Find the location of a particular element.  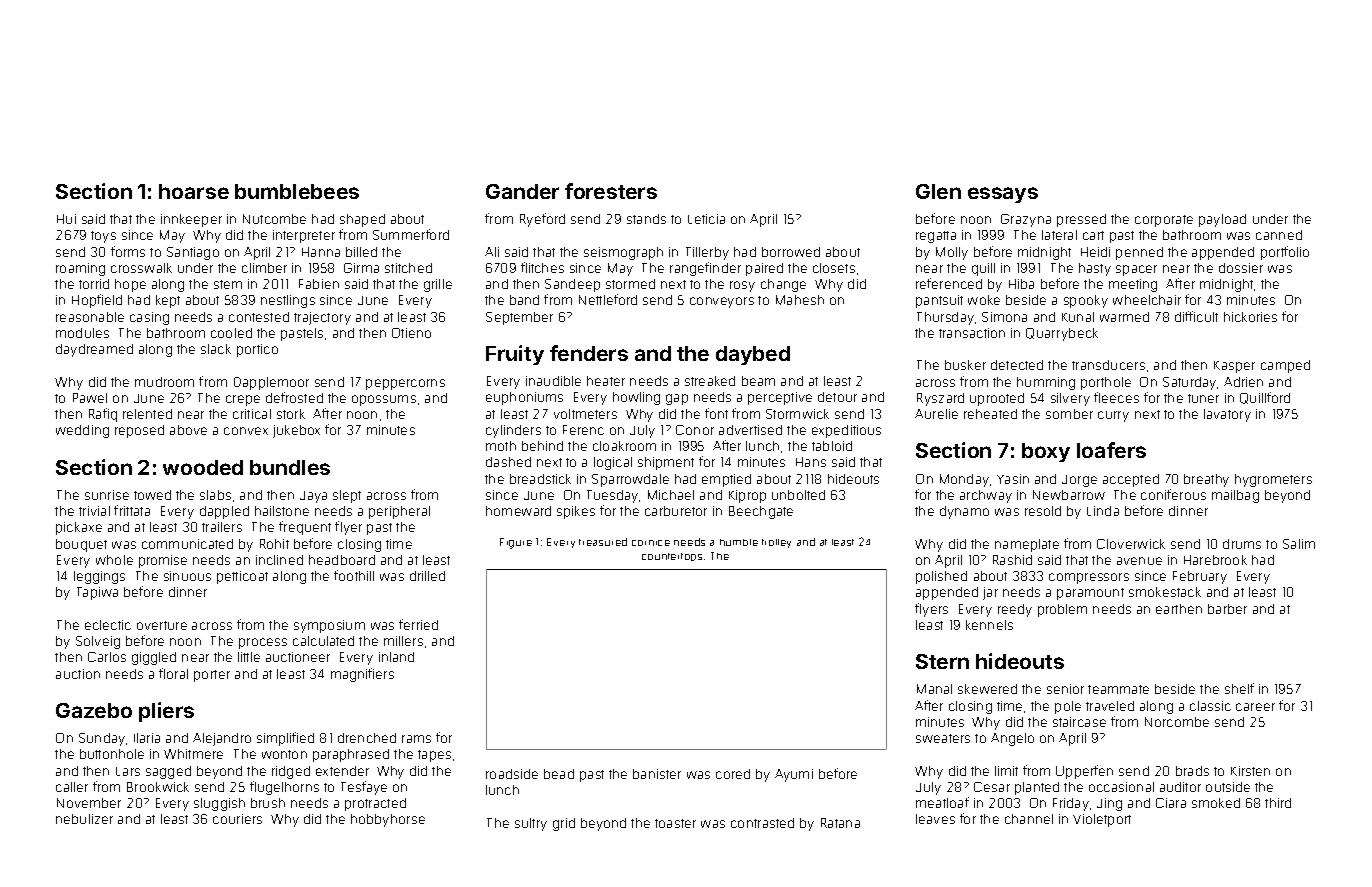

channel is located at coordinates (1029, 819).
